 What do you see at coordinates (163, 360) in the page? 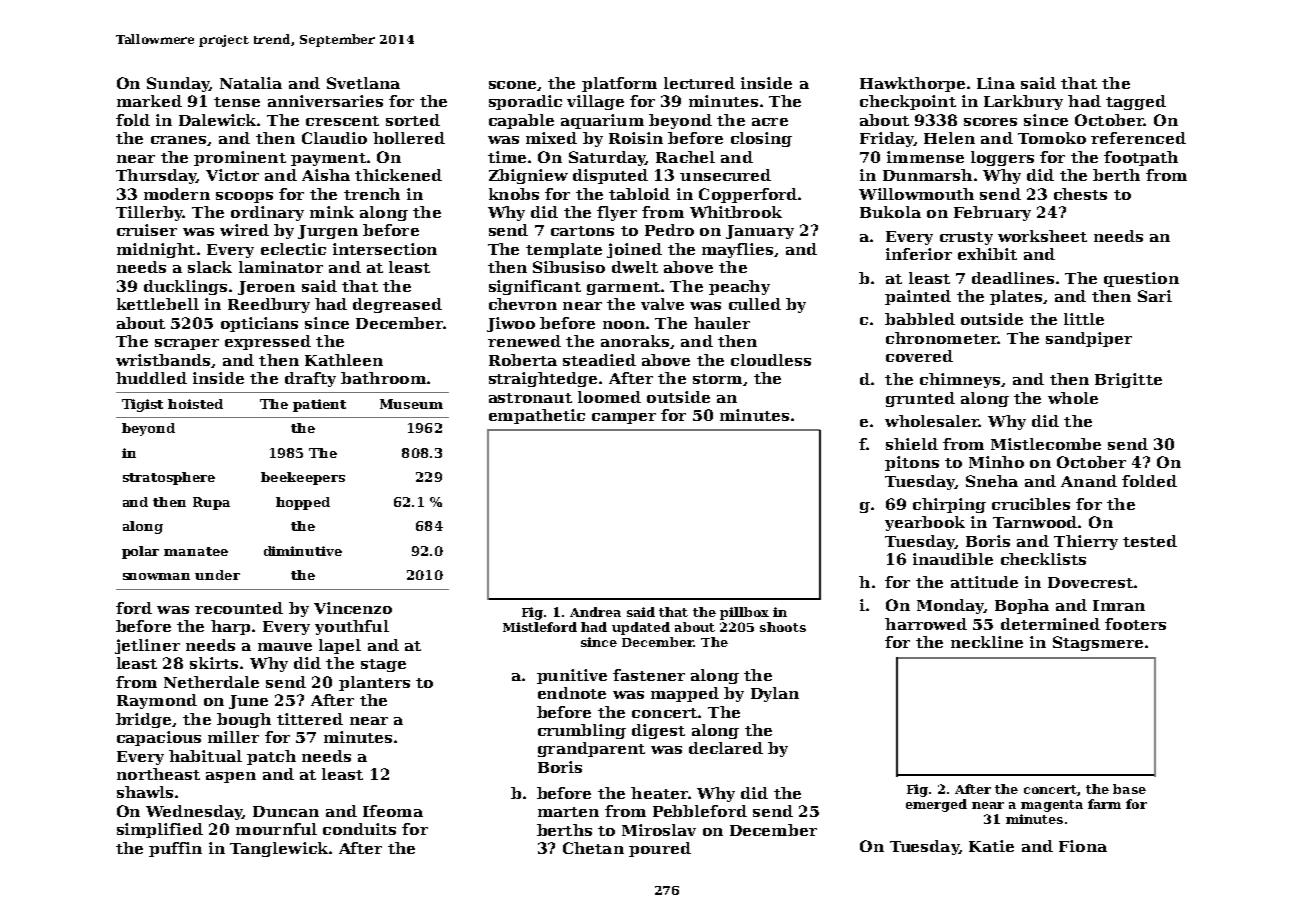
I see `wristbands` at bounding box center [163, 360].
